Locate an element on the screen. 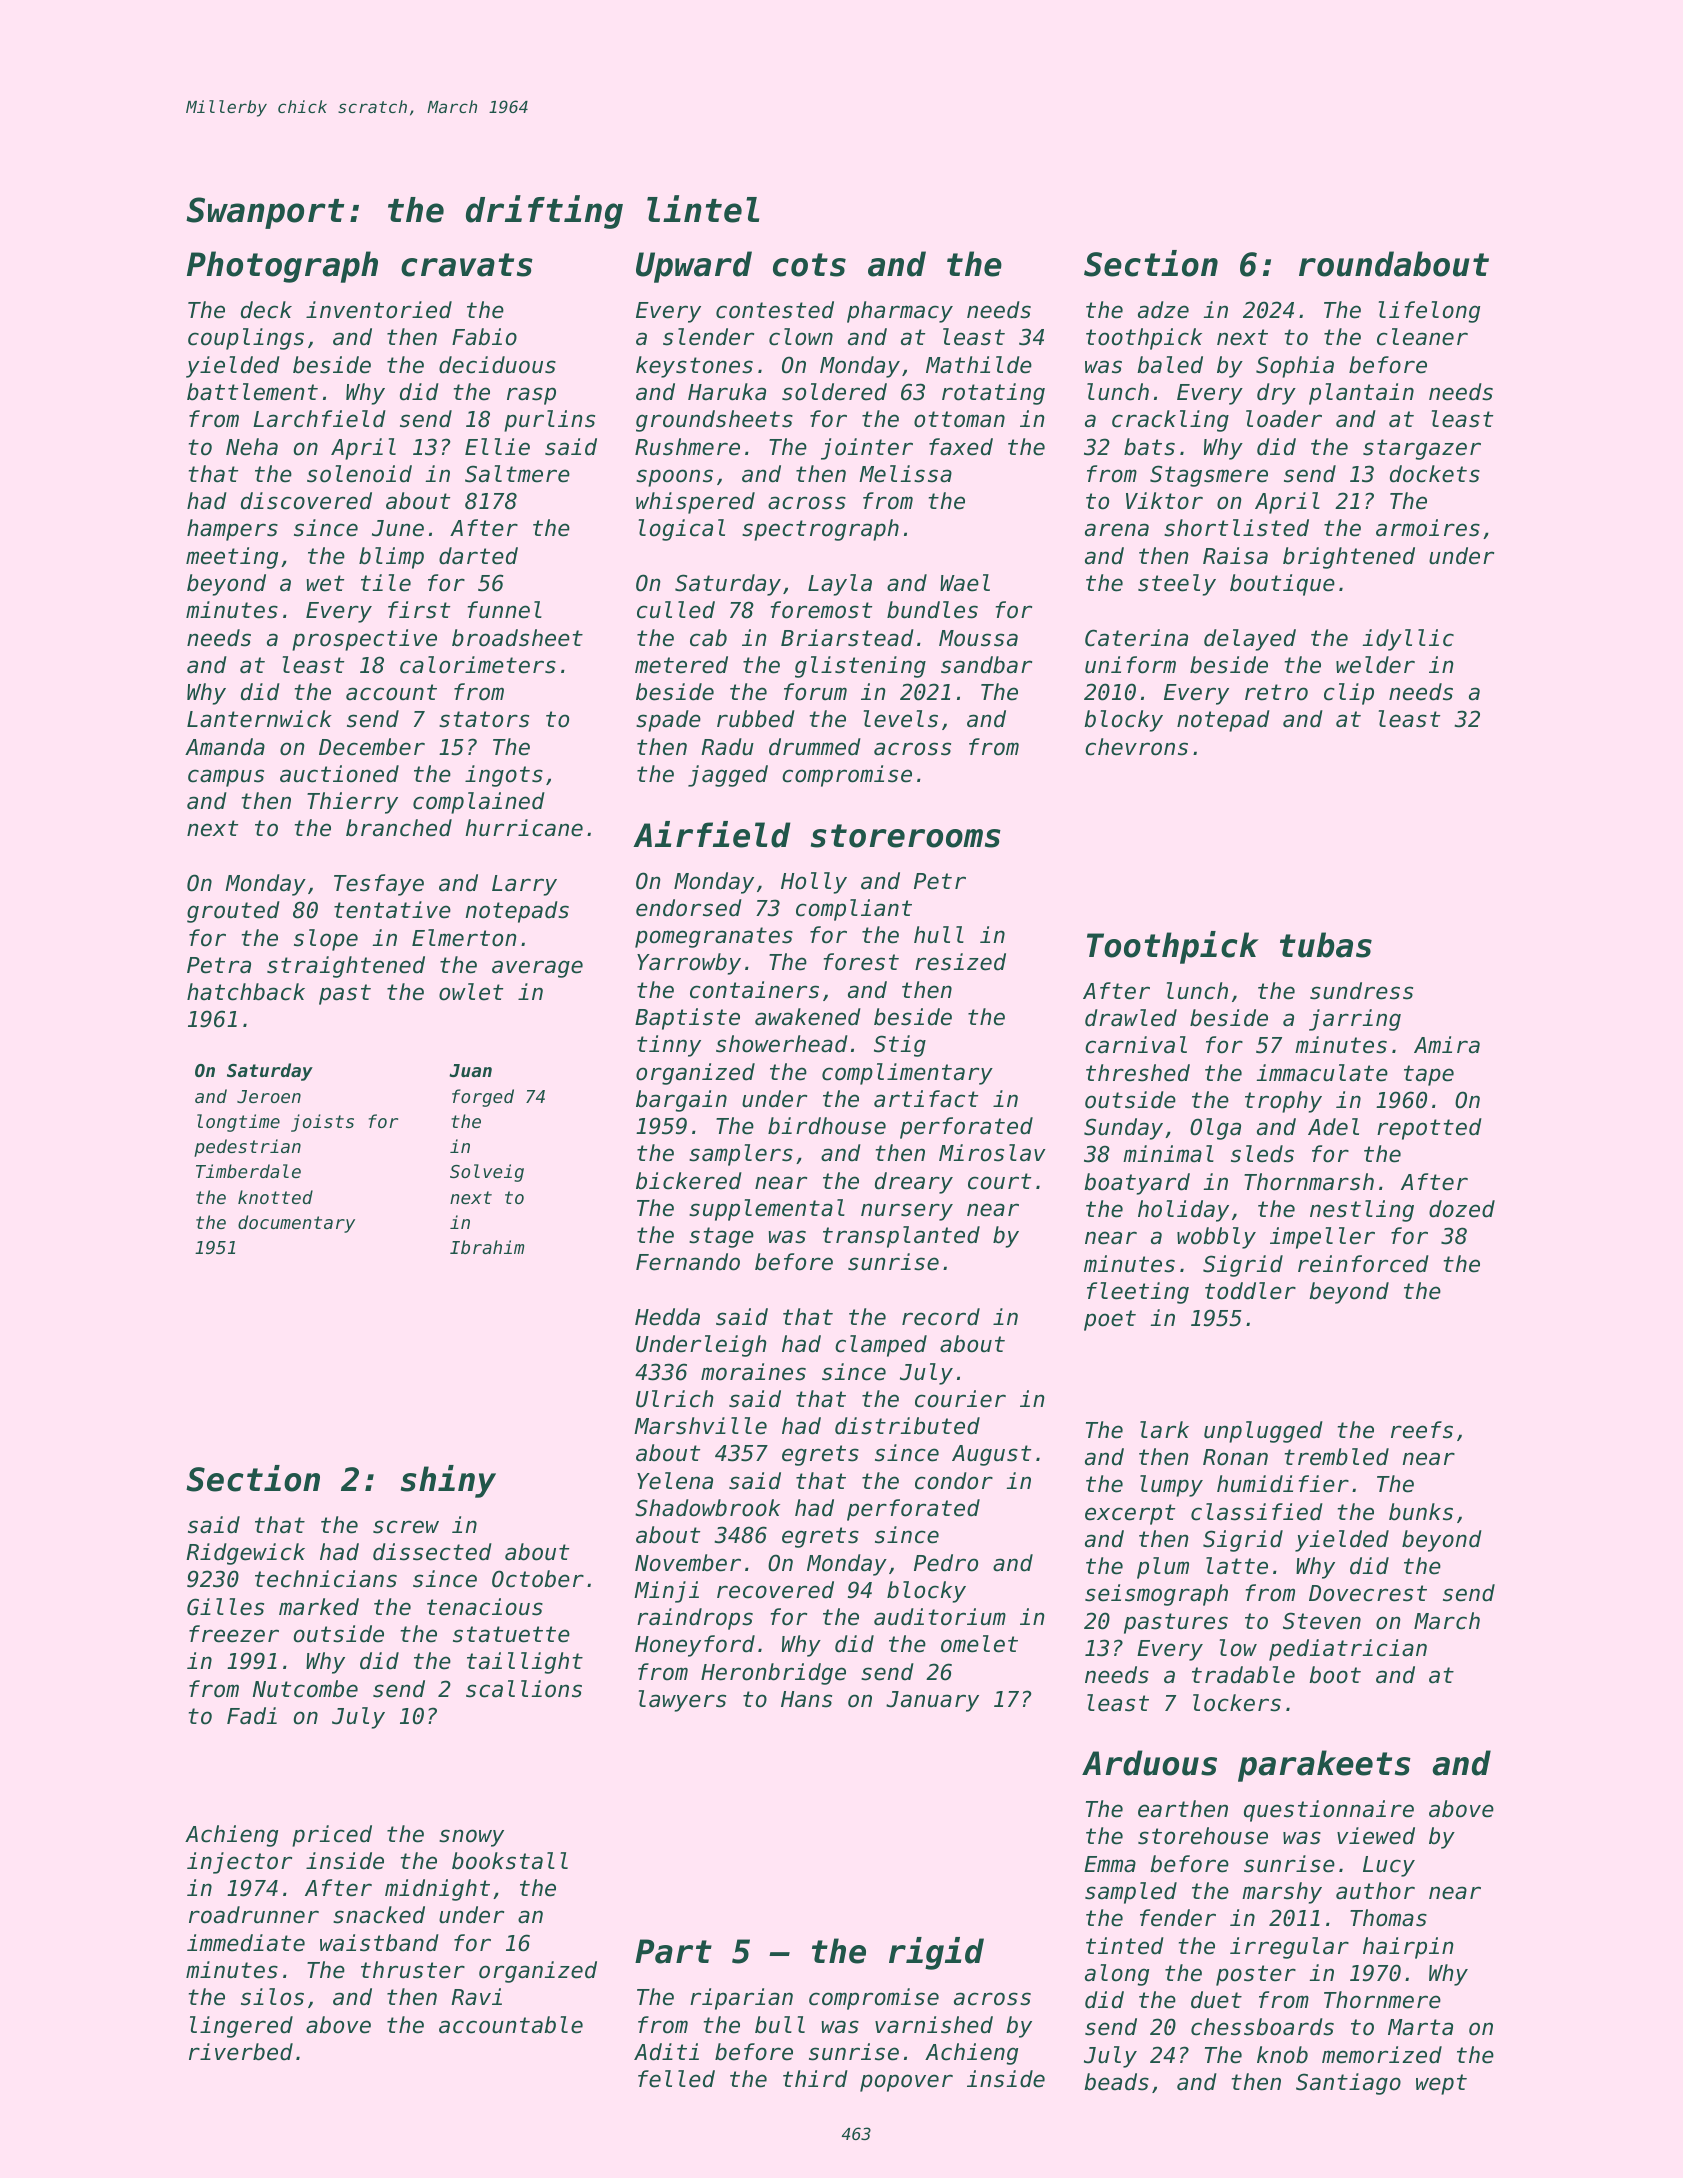 The height and width of the screenshot is (2178, 1683). scallions is located at coordinates (524, 1689).
